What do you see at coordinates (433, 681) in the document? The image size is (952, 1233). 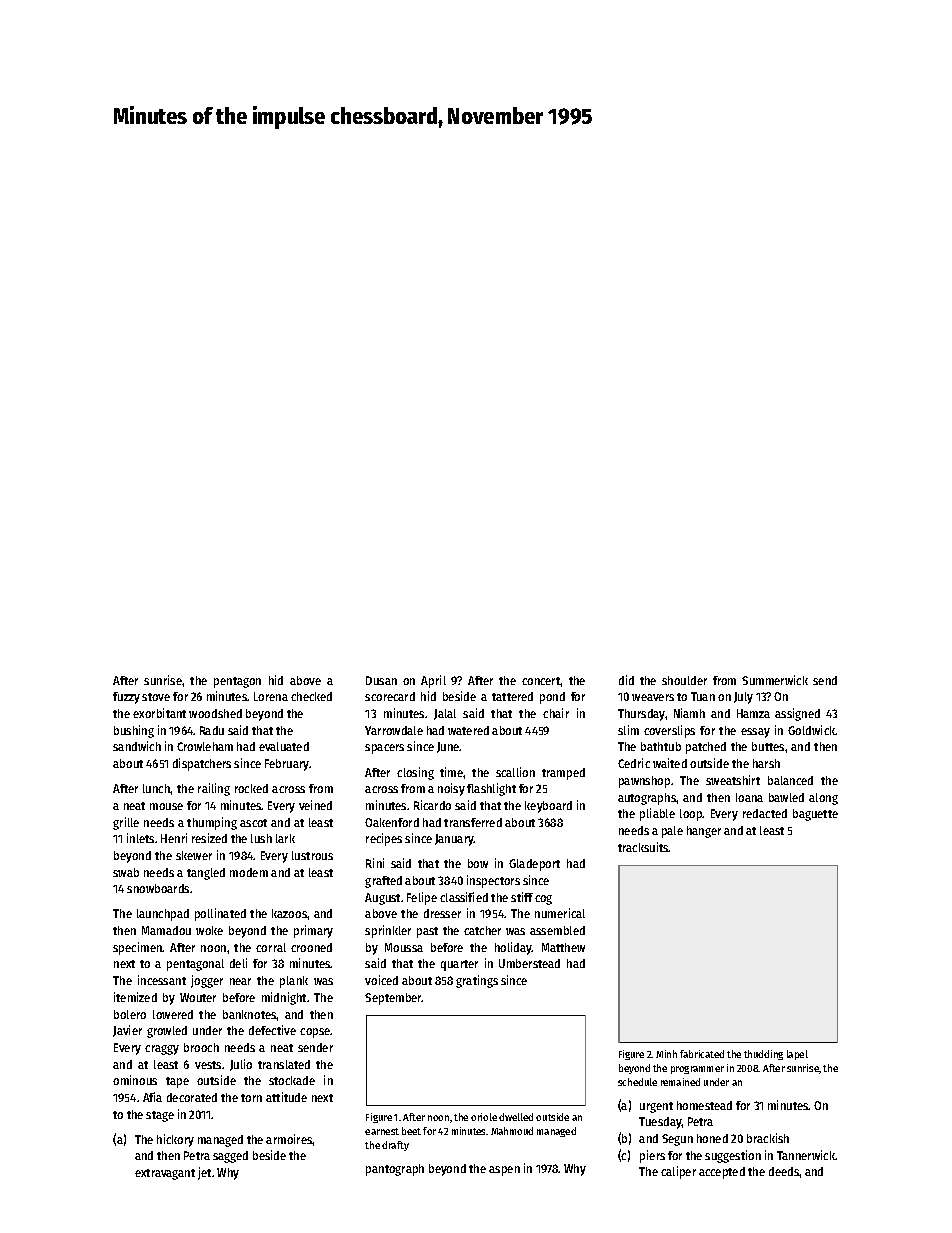 I see `April` at bounding box center [433, 681].
